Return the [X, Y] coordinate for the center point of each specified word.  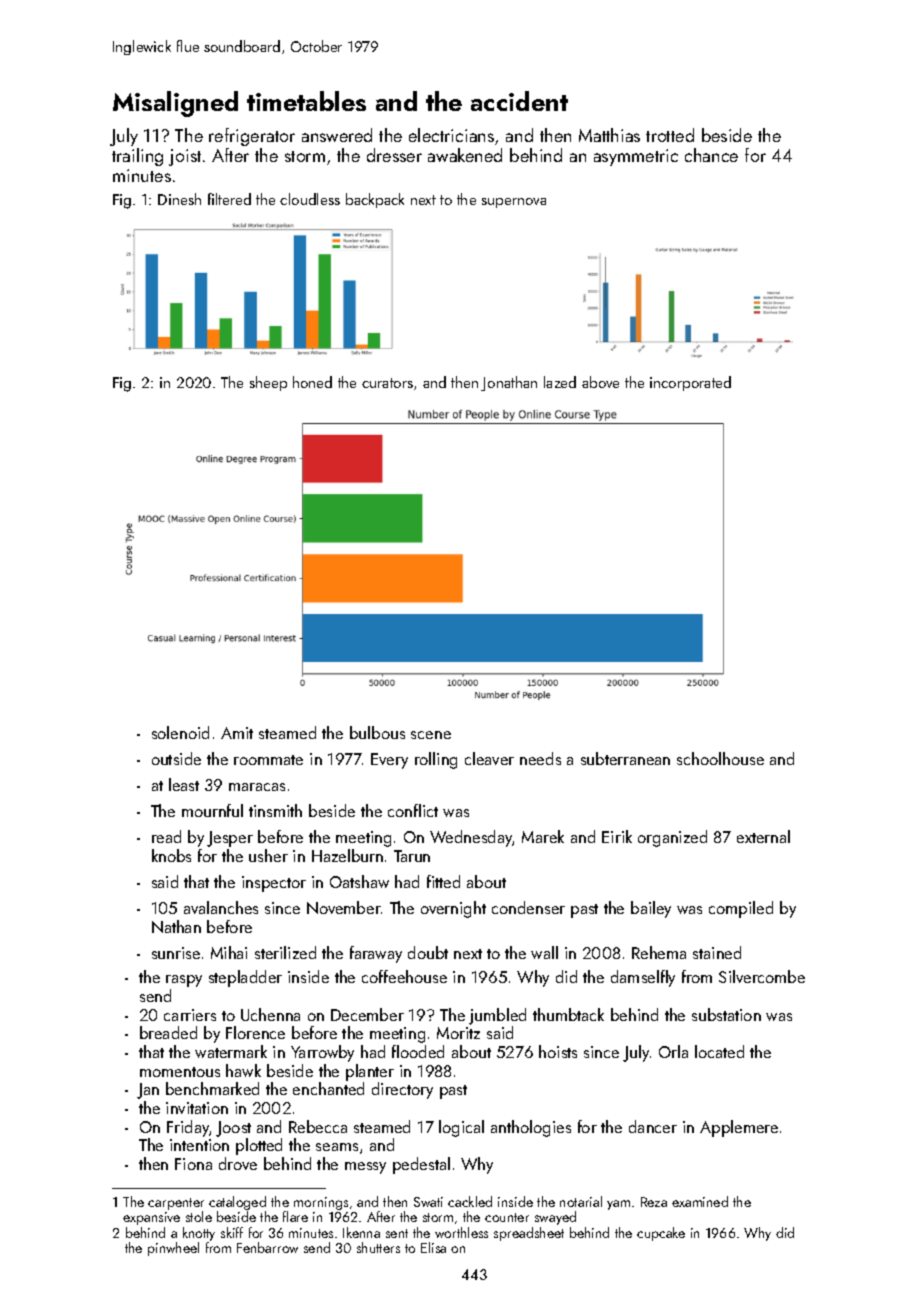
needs [540, 758]
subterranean [625, 758]
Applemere [739, 1128]
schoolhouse [720, 758]
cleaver [489, 758]
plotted [259, 1146]
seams [337, 1147]
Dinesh [179, 199]
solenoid [180, 732]
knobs [171, 855]
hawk [243, 1070]
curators [387, 383]
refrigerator [252, 137]
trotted [670, 135]
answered [337, 135]
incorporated [690, 383]
